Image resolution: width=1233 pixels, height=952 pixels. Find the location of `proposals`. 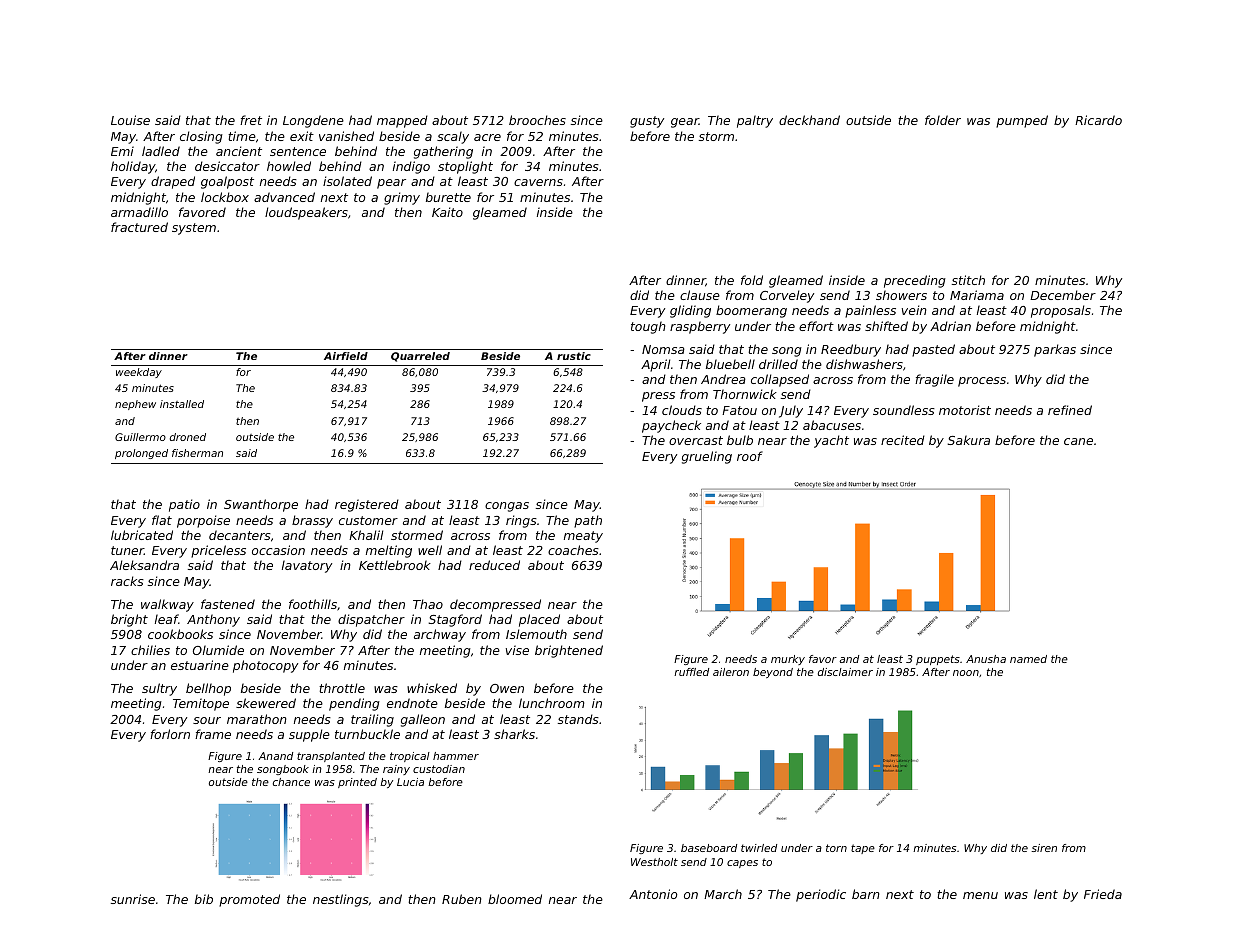

proposals is located at coordinates (1061, 311).
